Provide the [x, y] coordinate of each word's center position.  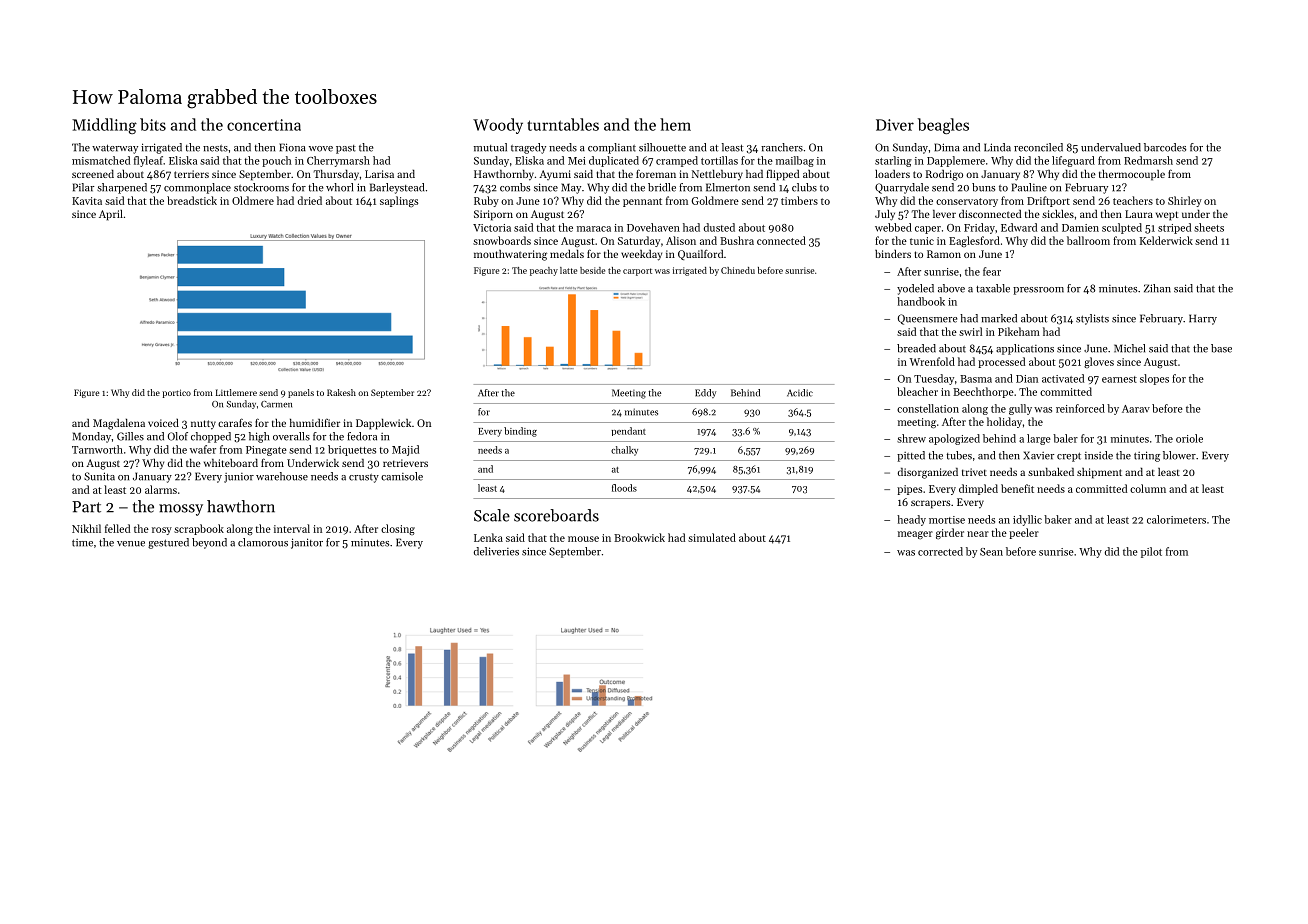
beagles [943, 126]
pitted [911, 456]
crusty [364, 478]
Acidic [800, 393]
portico [176, 393]
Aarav [1136, 409]
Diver [895, 125]
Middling [104, 126]
